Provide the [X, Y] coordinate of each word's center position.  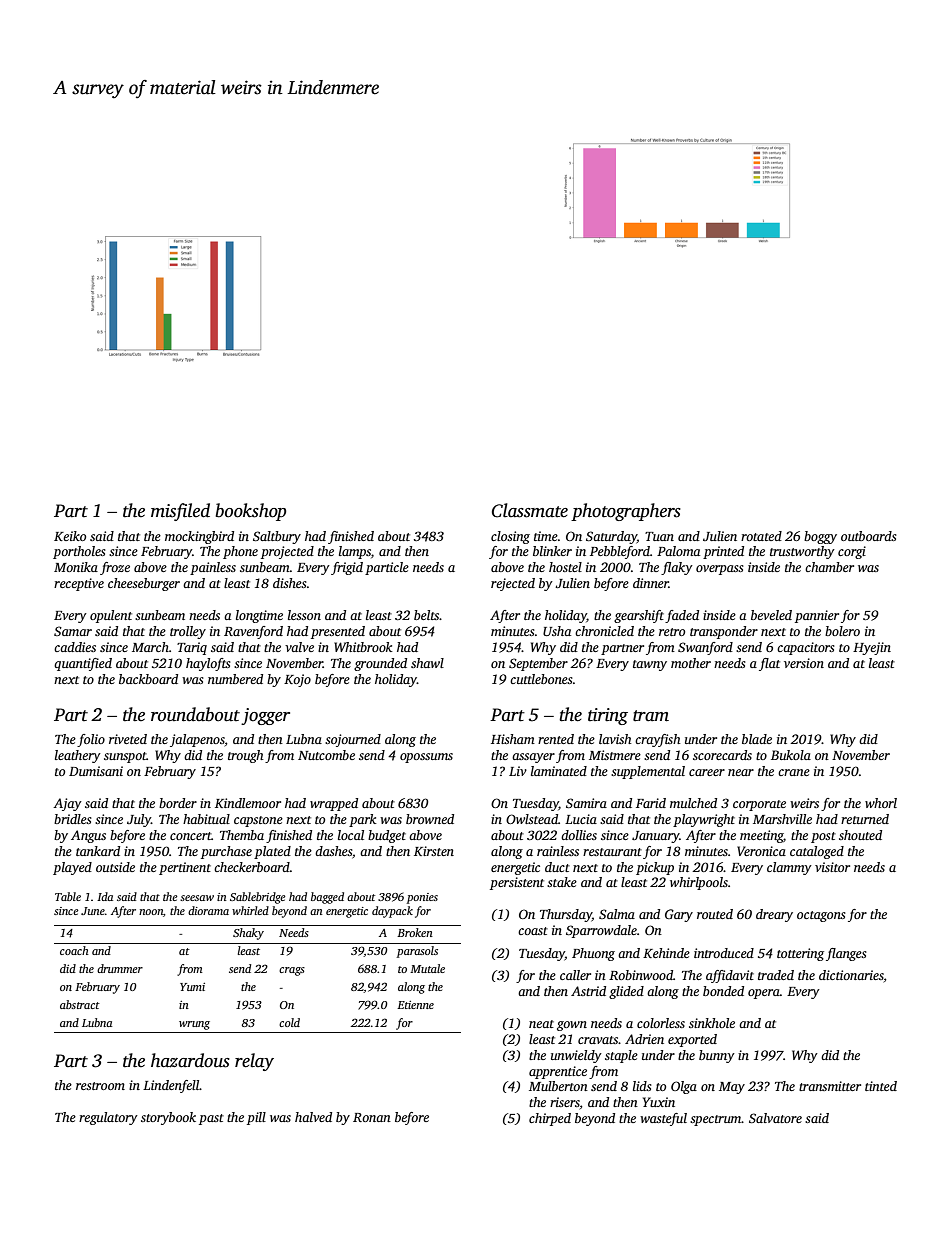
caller [575, 975]
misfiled [180, 512]
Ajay [67, 804]
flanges [846, 954]
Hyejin [872, 648]
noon [151, 912]
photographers [626, 512]
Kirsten [434, 851]
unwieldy [576, 1056]
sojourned [353, 740]
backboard [148, 679]
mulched [693, 803]
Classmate [530, 510]
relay [254, 1062]
